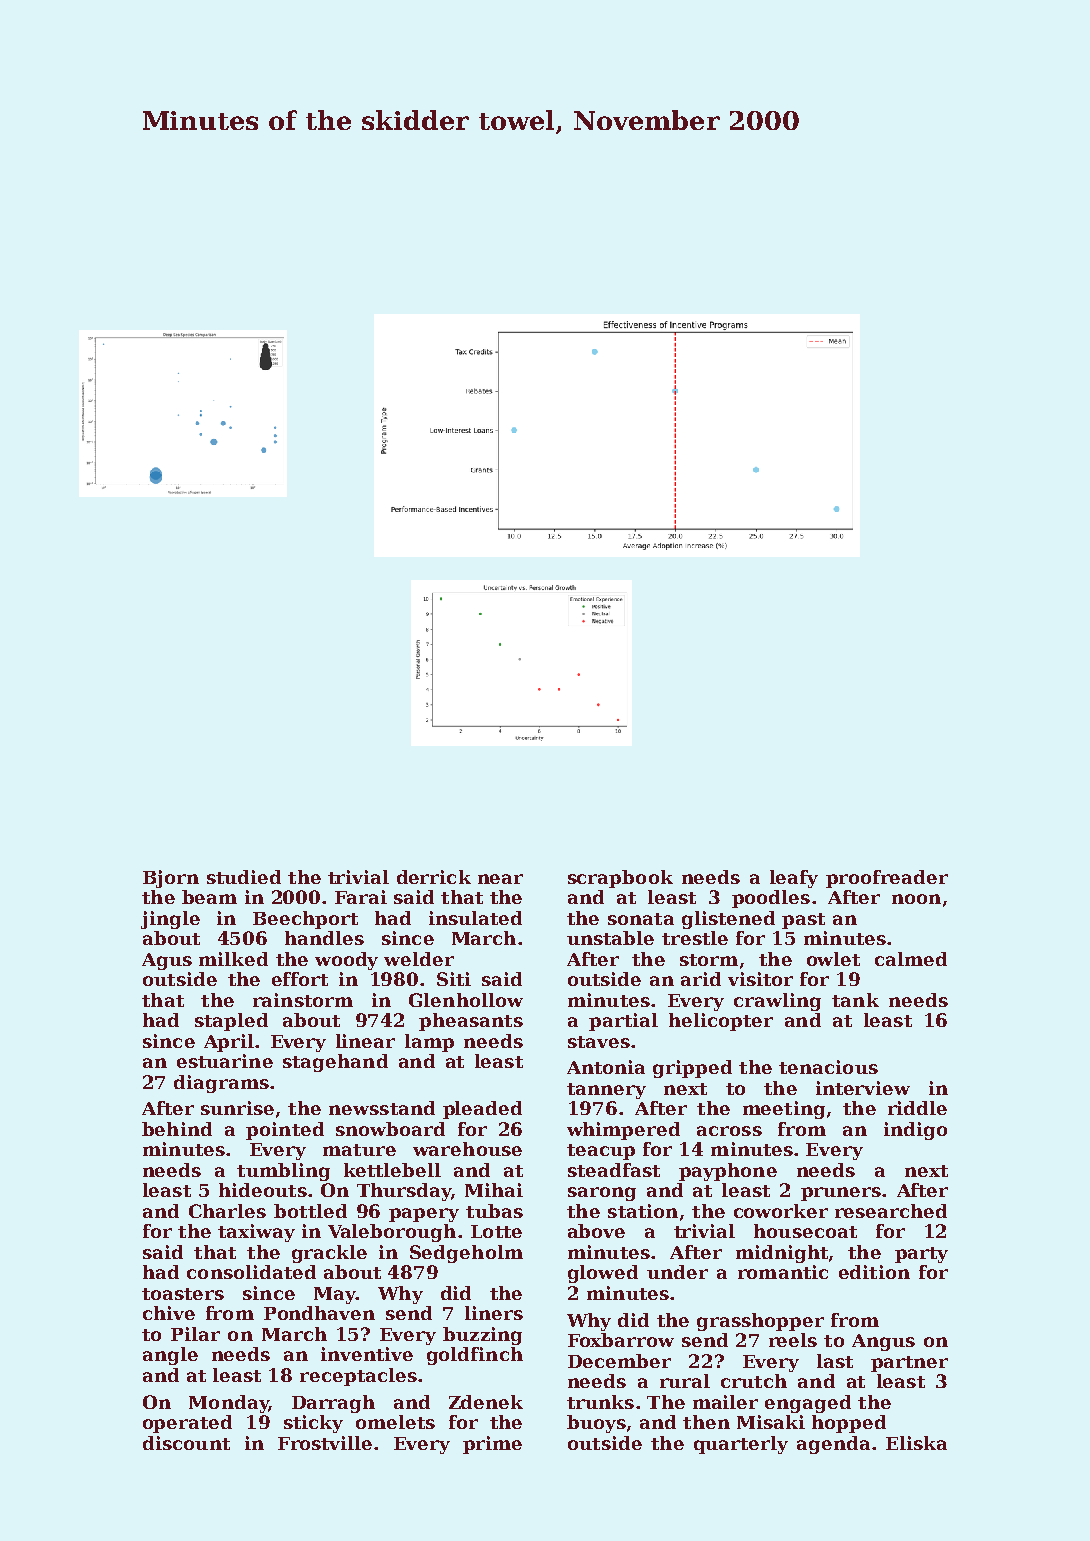 This page has width=1090, height=1541. I want to click on studied, so click(244, 877).
